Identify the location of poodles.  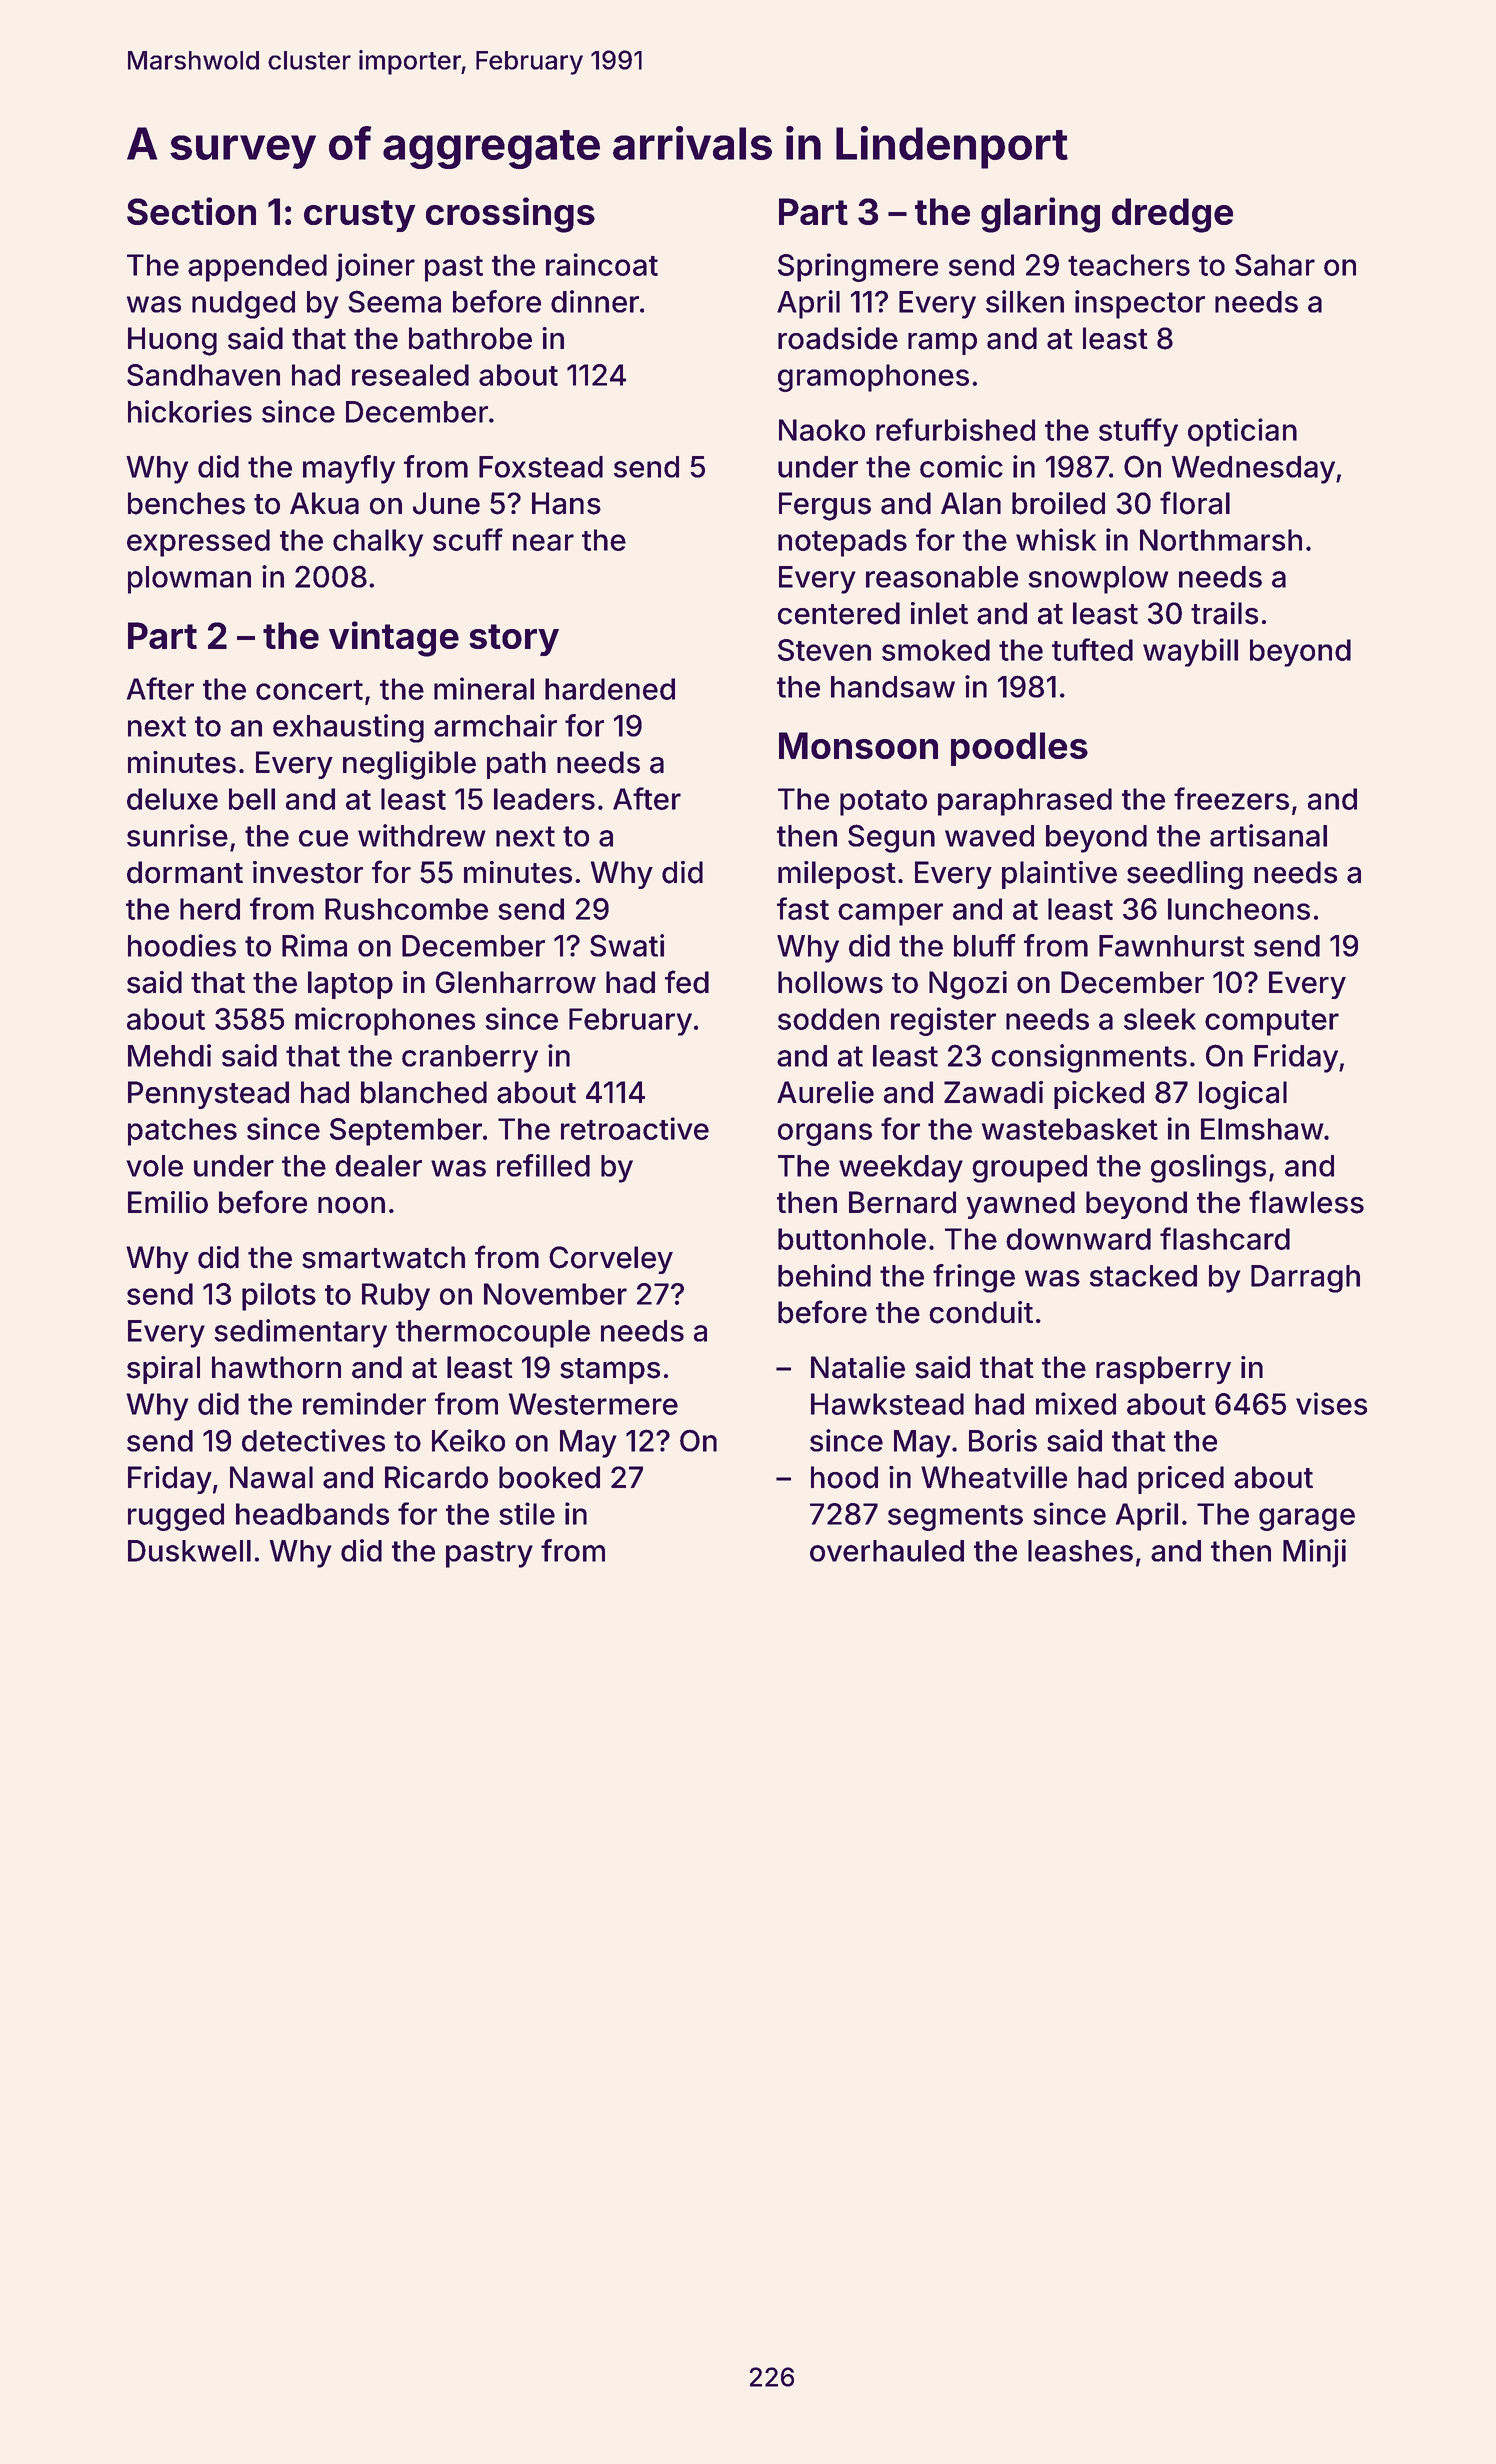
(1019, 749).
